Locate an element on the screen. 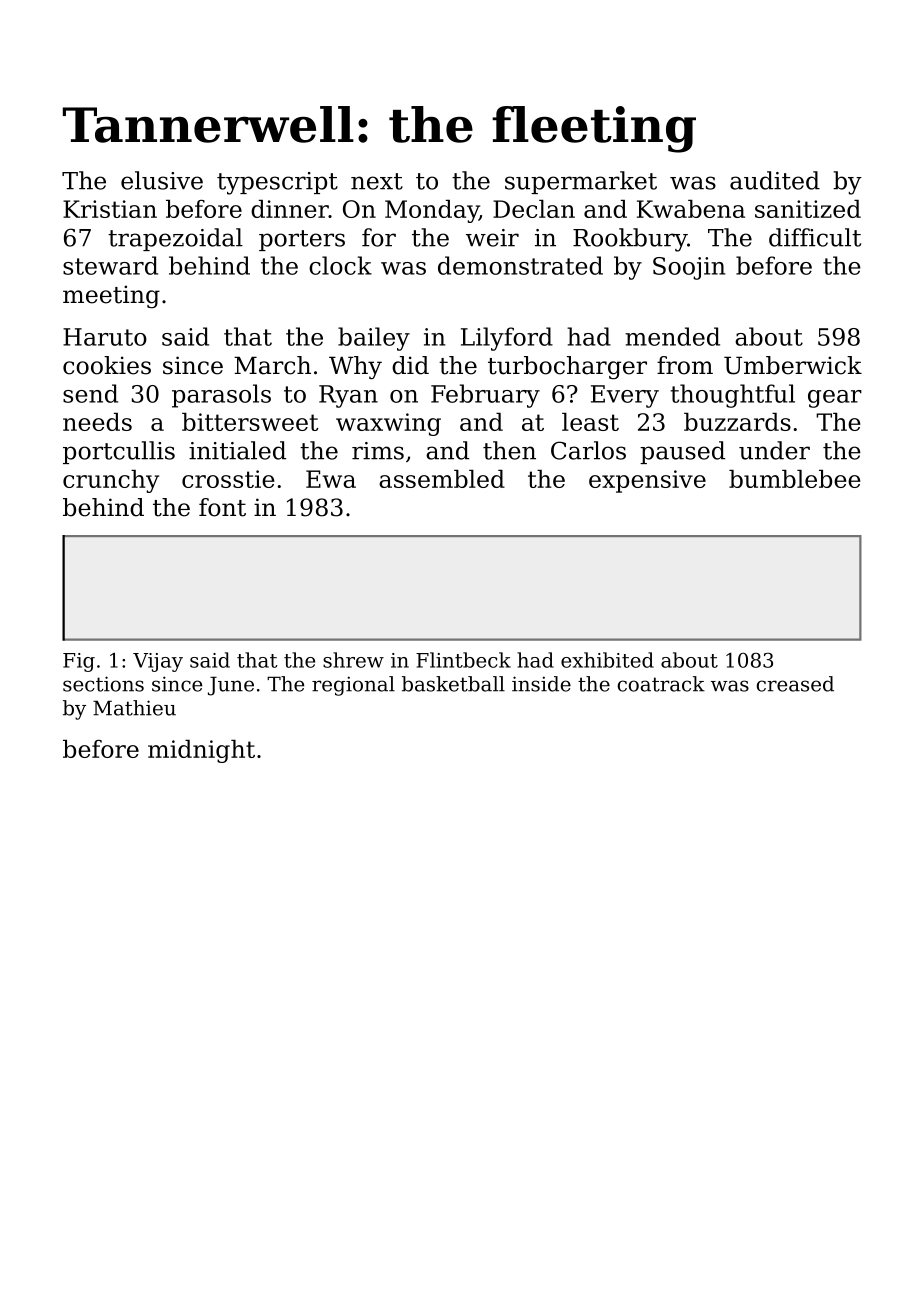 This screenshot has height=1311, width=924. Kristian is located at coordinates (110, 209).
